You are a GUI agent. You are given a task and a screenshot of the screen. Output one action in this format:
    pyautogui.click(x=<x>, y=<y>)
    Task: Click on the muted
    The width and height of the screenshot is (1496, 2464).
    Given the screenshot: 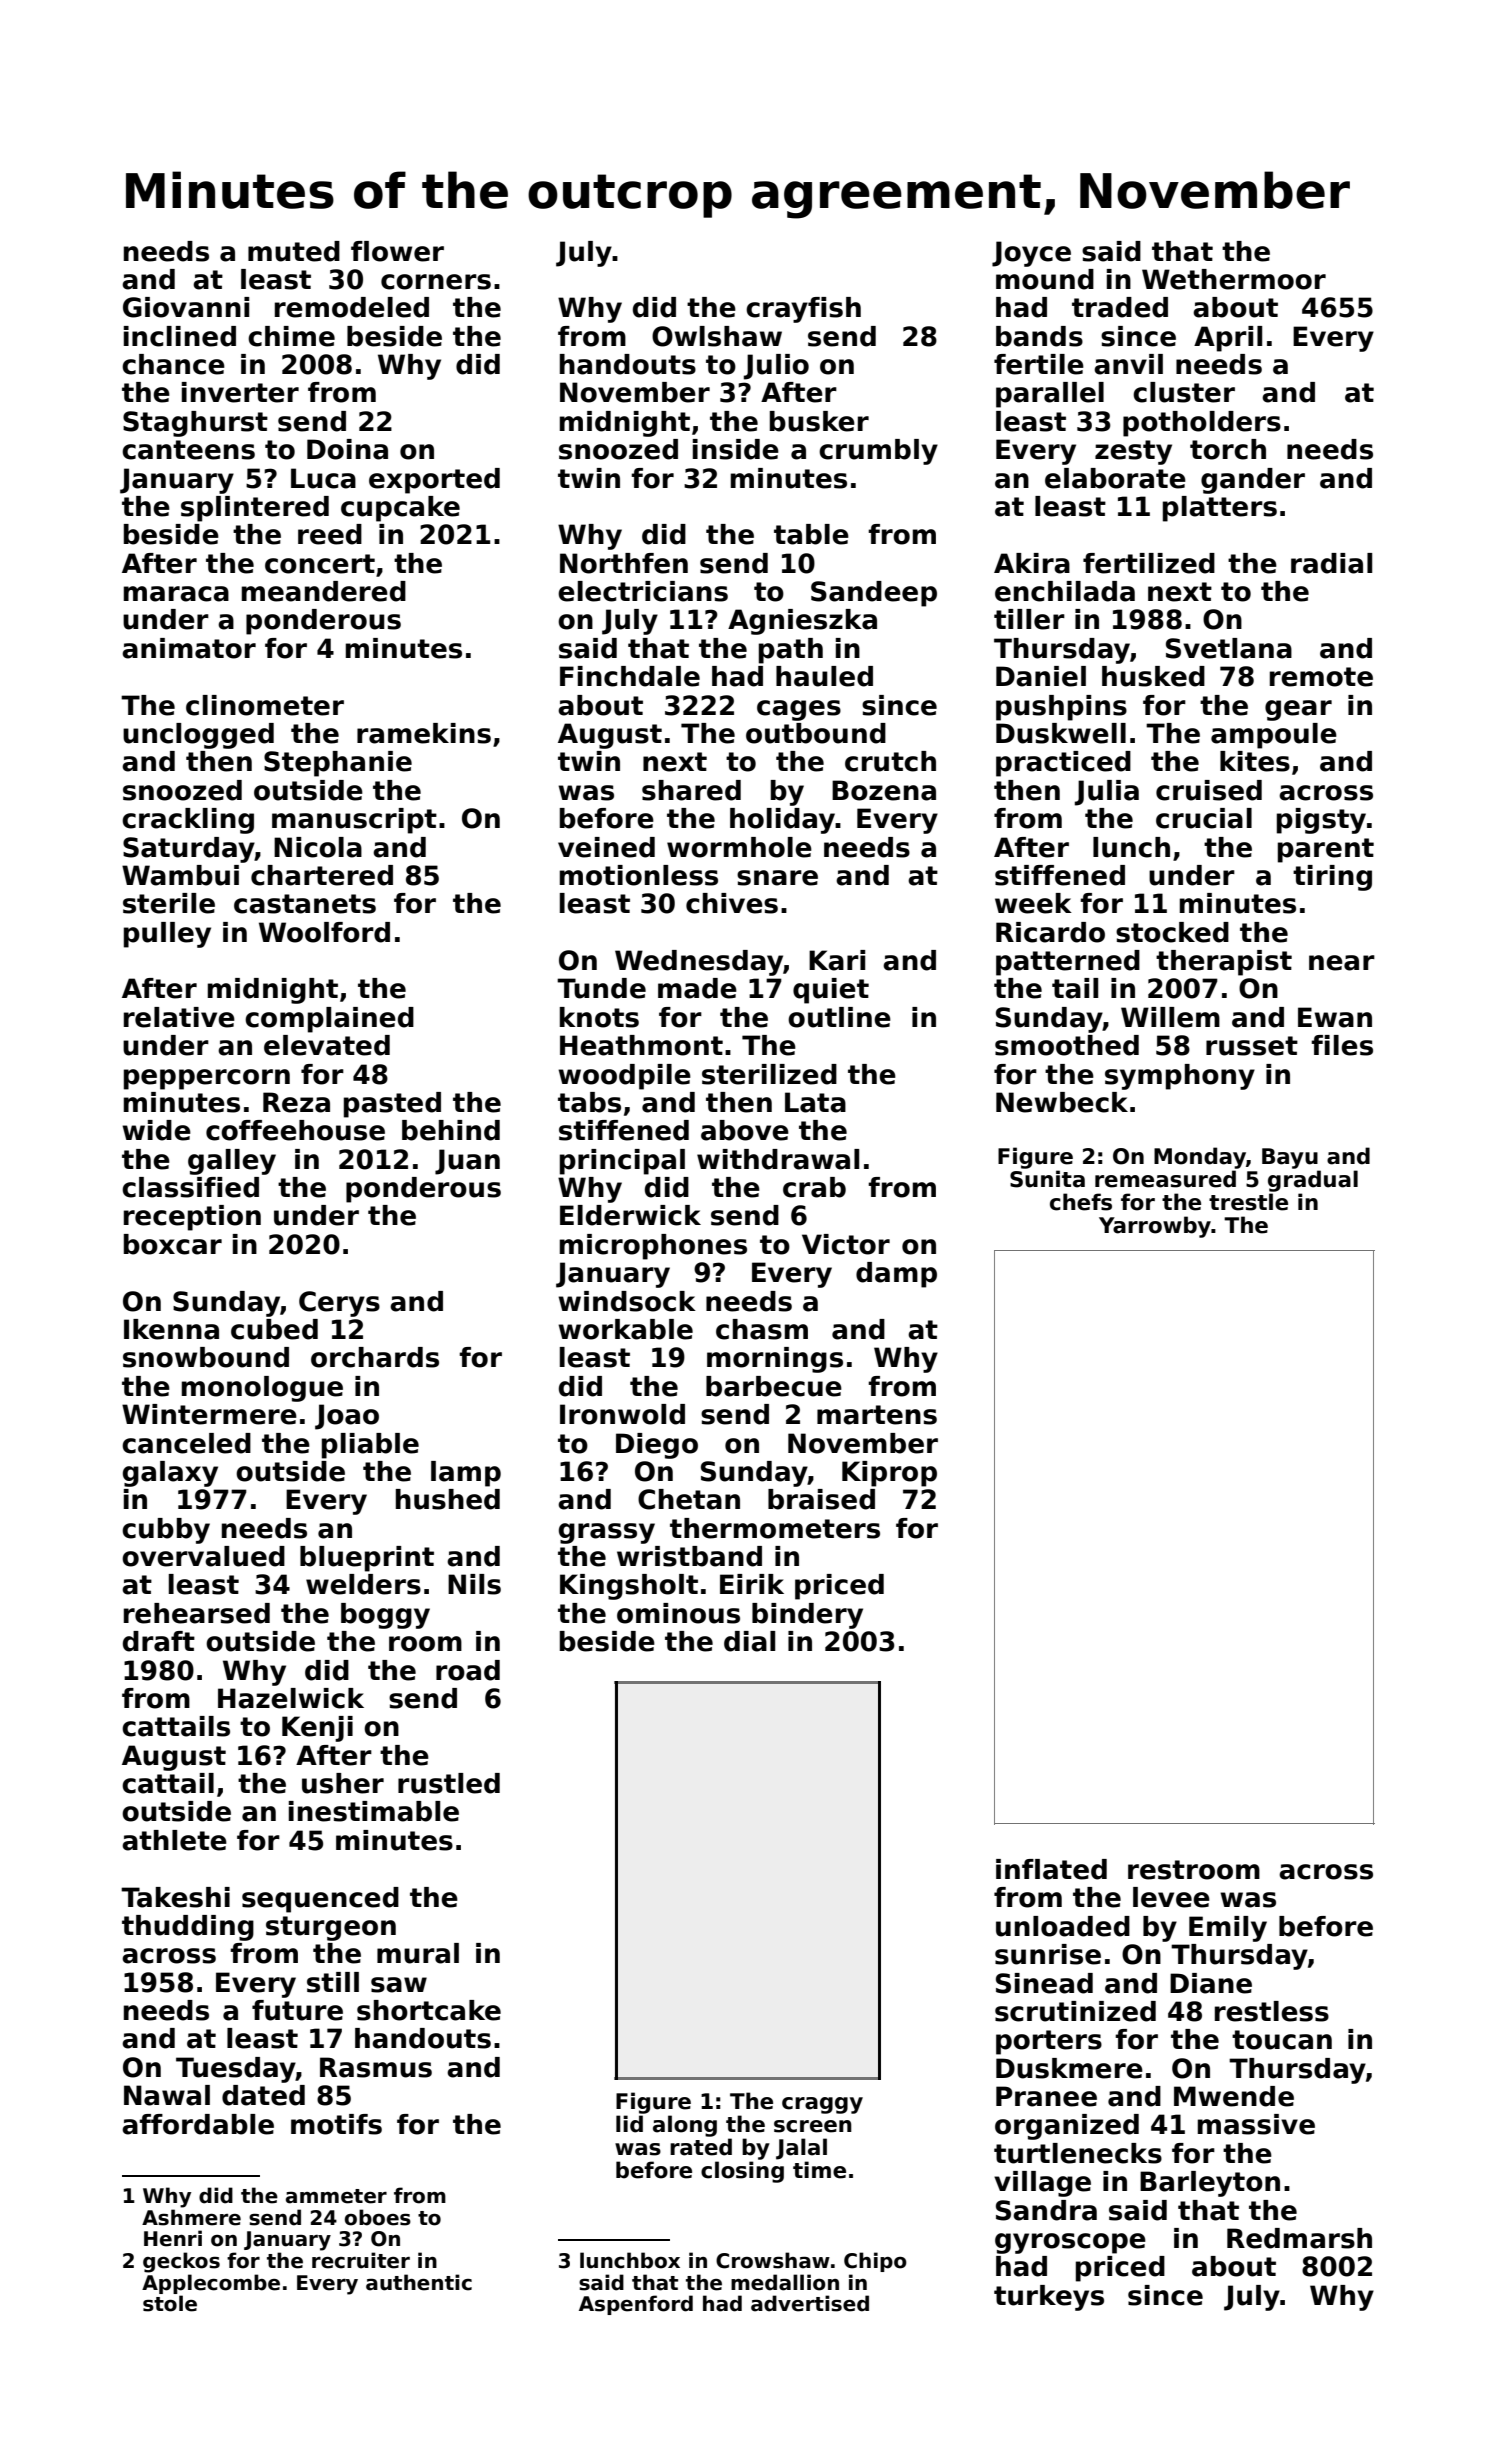 What is the action you would take?
    pyautogui.click(x=294, y=251)
